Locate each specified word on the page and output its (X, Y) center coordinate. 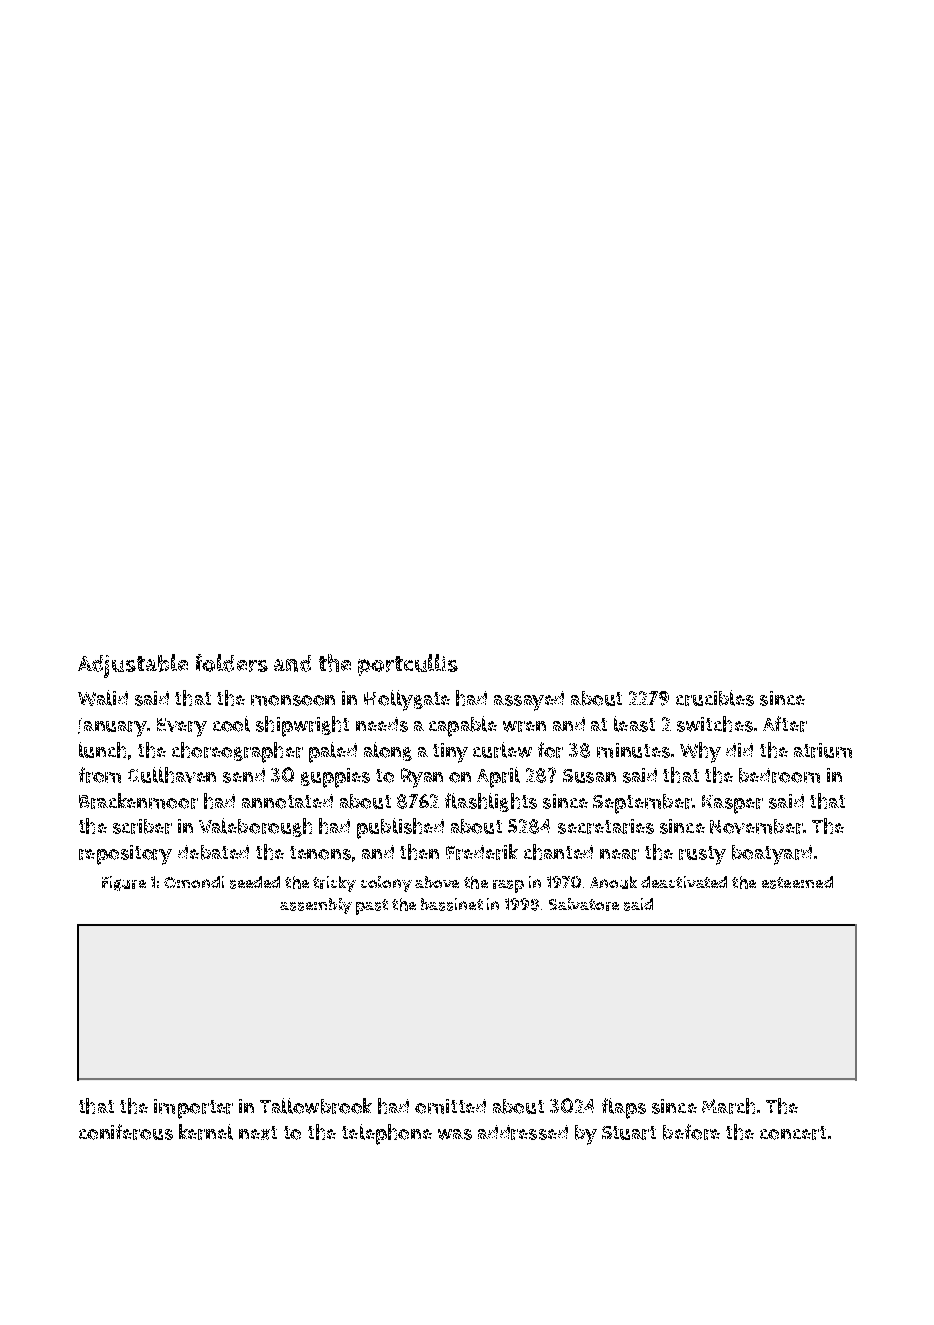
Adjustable (133, 666)
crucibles (715, 698)
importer (193, 1109)
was (455, 1134)
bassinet (452, 904)
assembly (316, 906)
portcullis (408, 665)
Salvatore (584, 904)
